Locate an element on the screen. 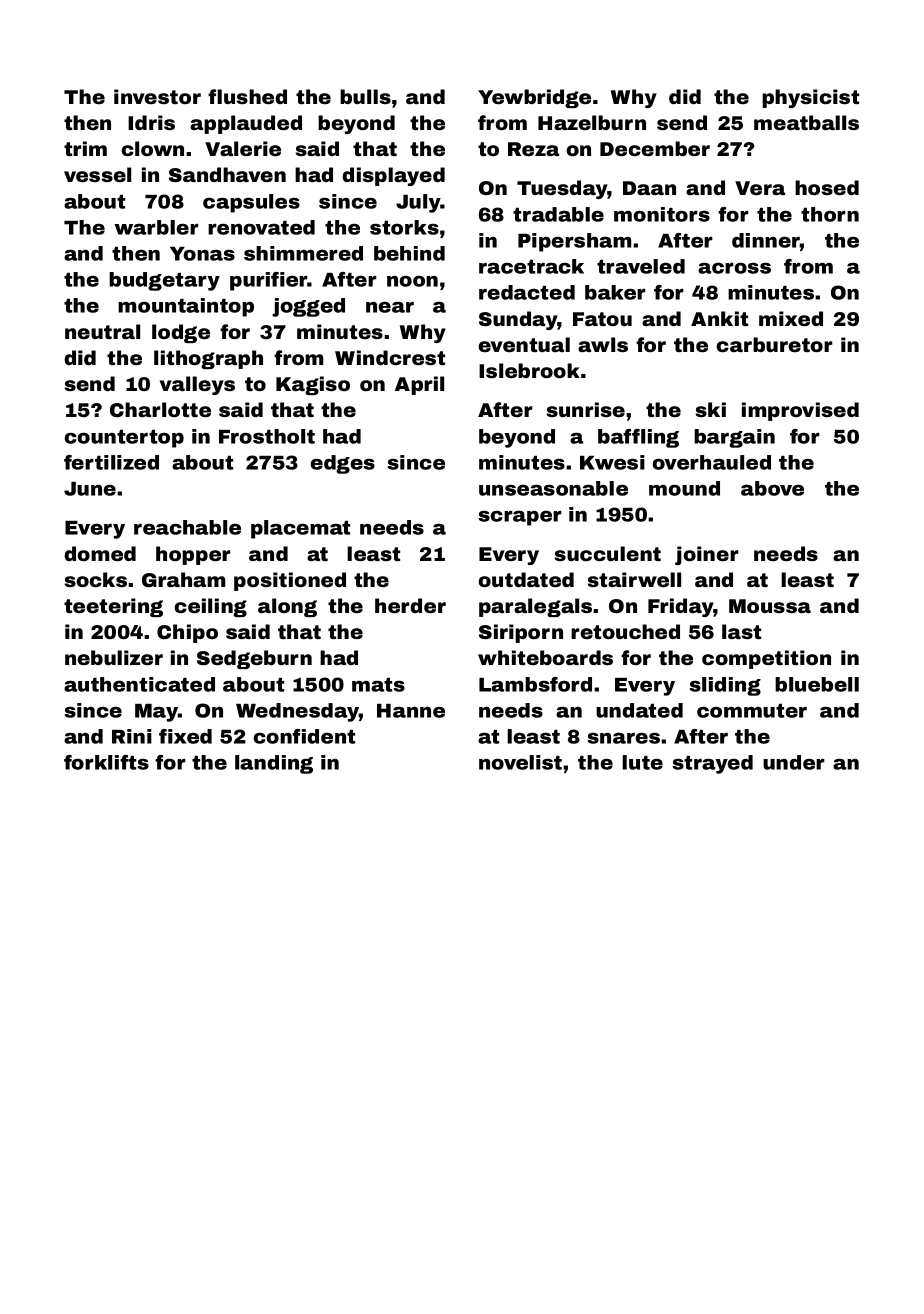 The width and height of the screenshot is (924, 1314). Graham is located at coordinates (183, 579).
